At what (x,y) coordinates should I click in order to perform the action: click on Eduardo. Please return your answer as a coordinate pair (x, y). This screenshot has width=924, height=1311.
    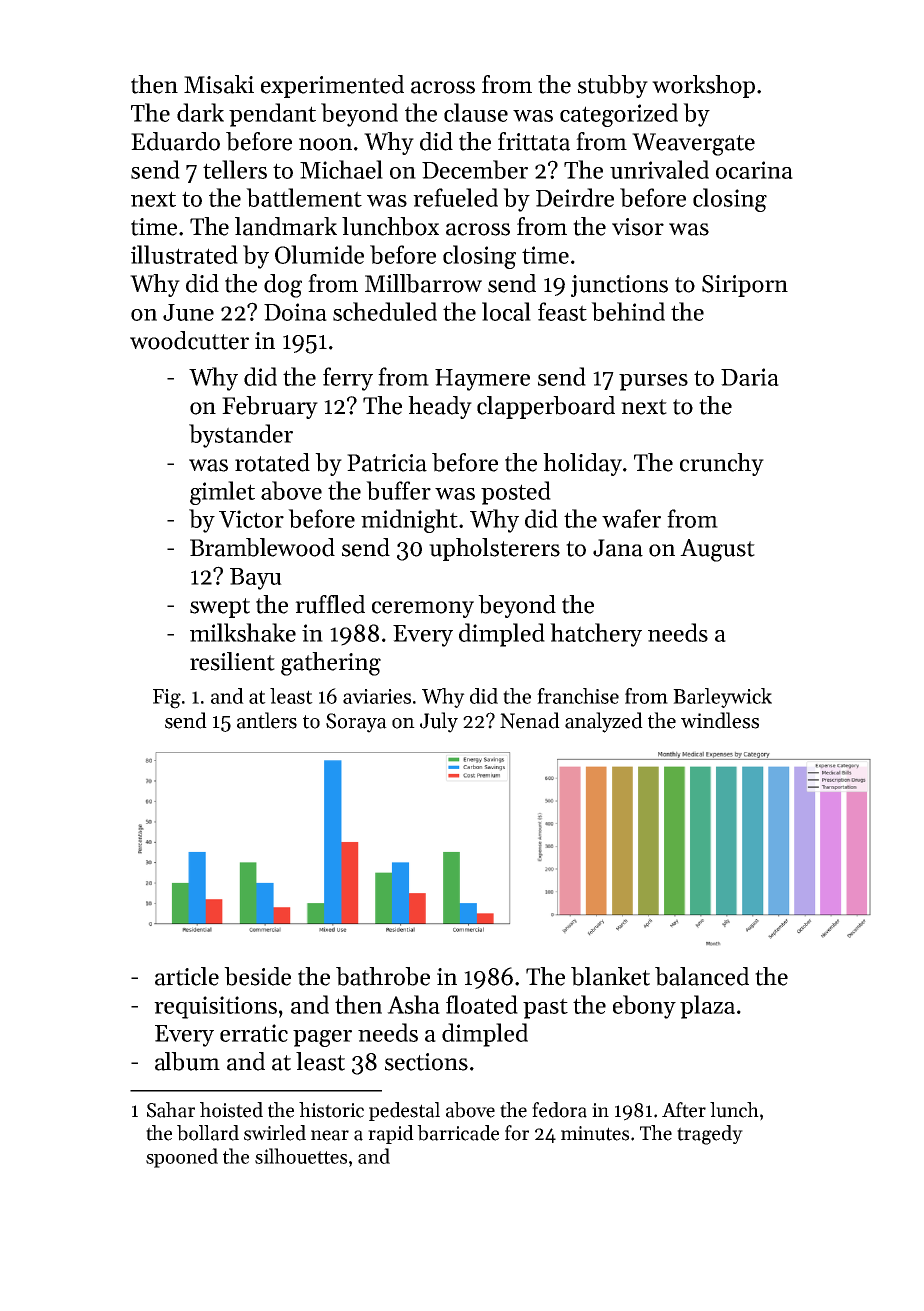
    Looking at the image, I should click on (175, 141).
